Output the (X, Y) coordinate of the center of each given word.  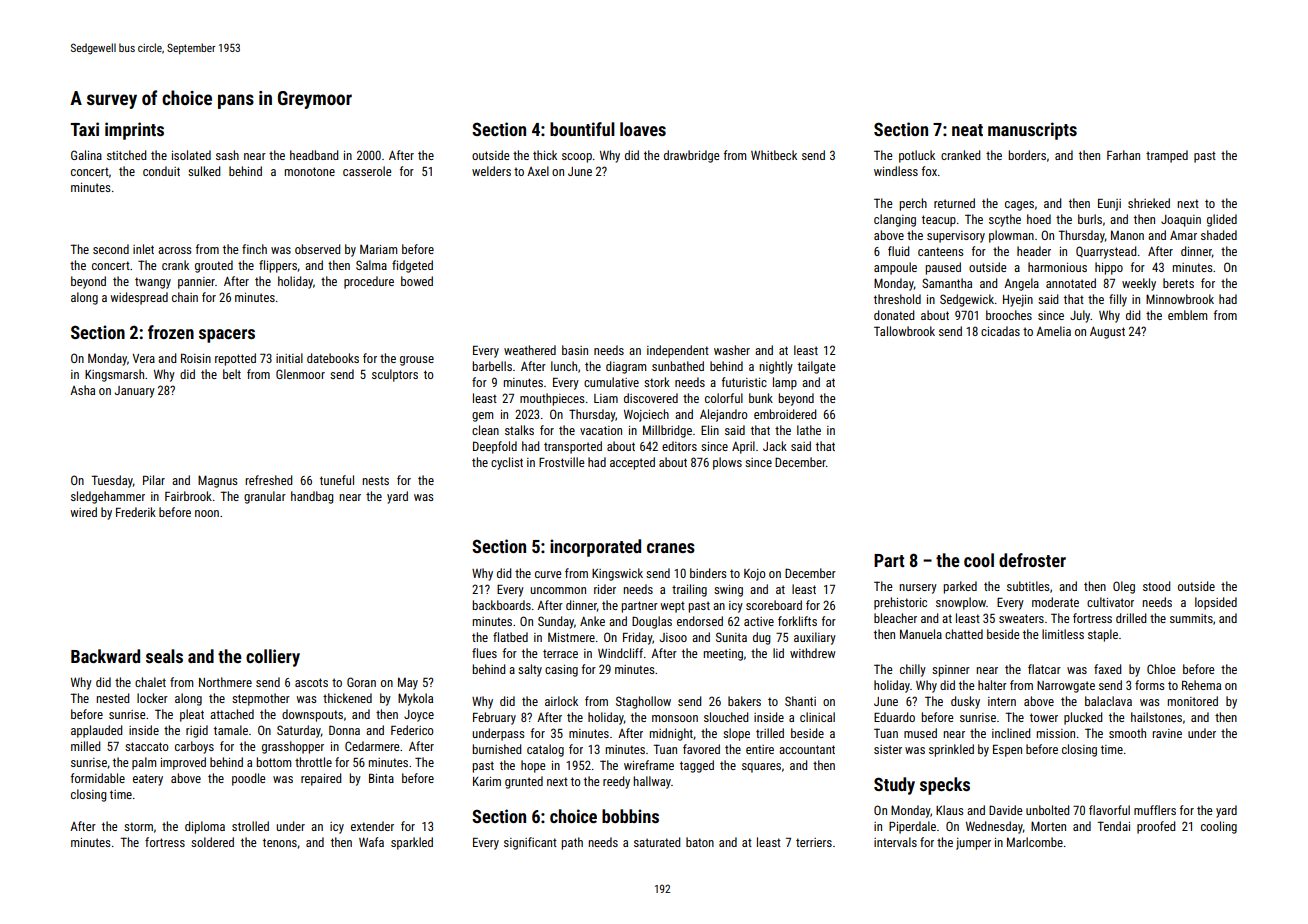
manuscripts (1032, 131)
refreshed (268, 480)
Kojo (755, 575)
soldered (212, 842)
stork (657, 382)
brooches (1009, 315)
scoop (577, 158)
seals (164, 656)
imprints (134, 131)
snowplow (961, 603)
